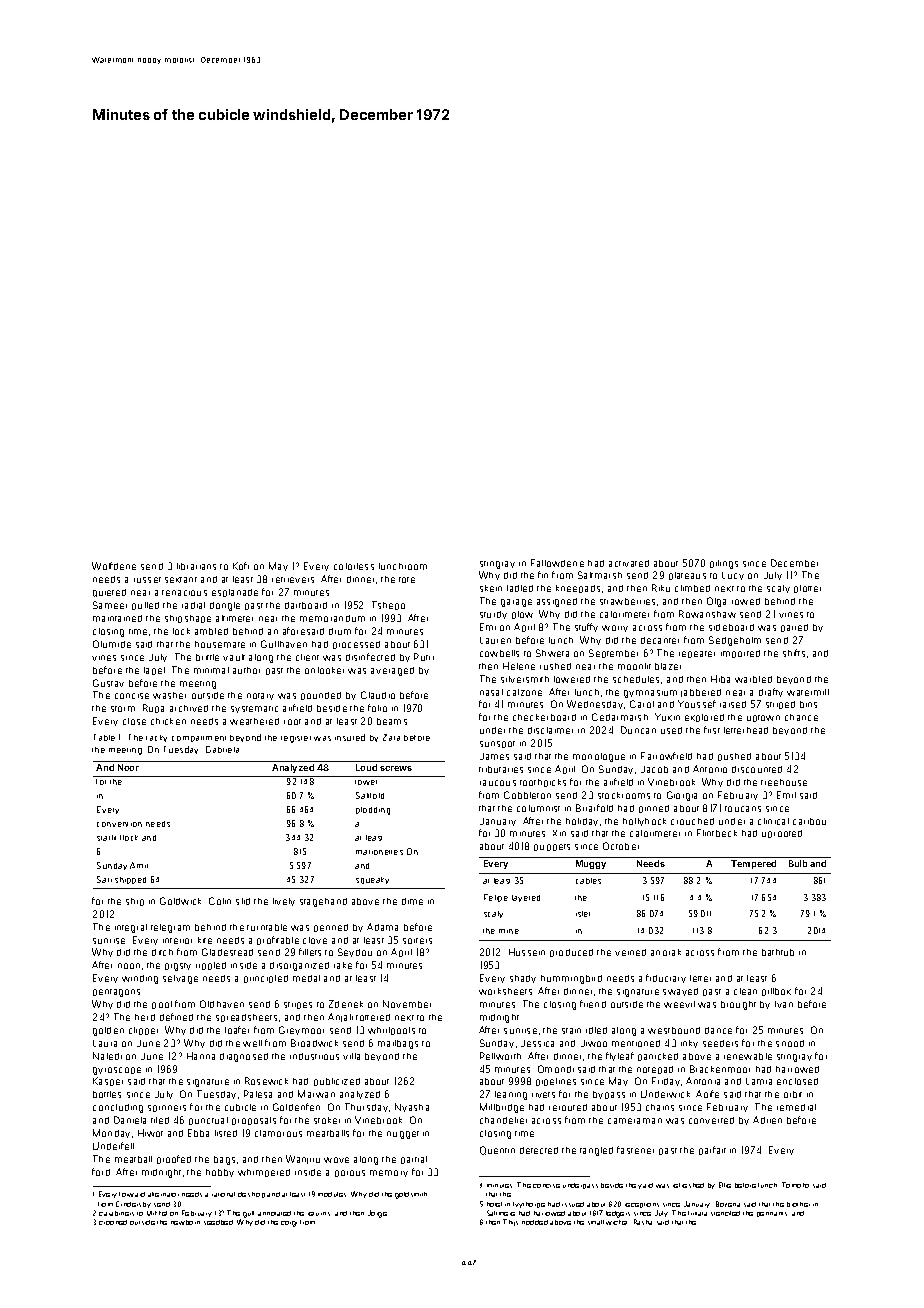 Image resolution: width=924 pixels, height=1308 pixels. Describe the element at coordinates (767, 1120) in the screenshot. I see `Adrien` at that location.
